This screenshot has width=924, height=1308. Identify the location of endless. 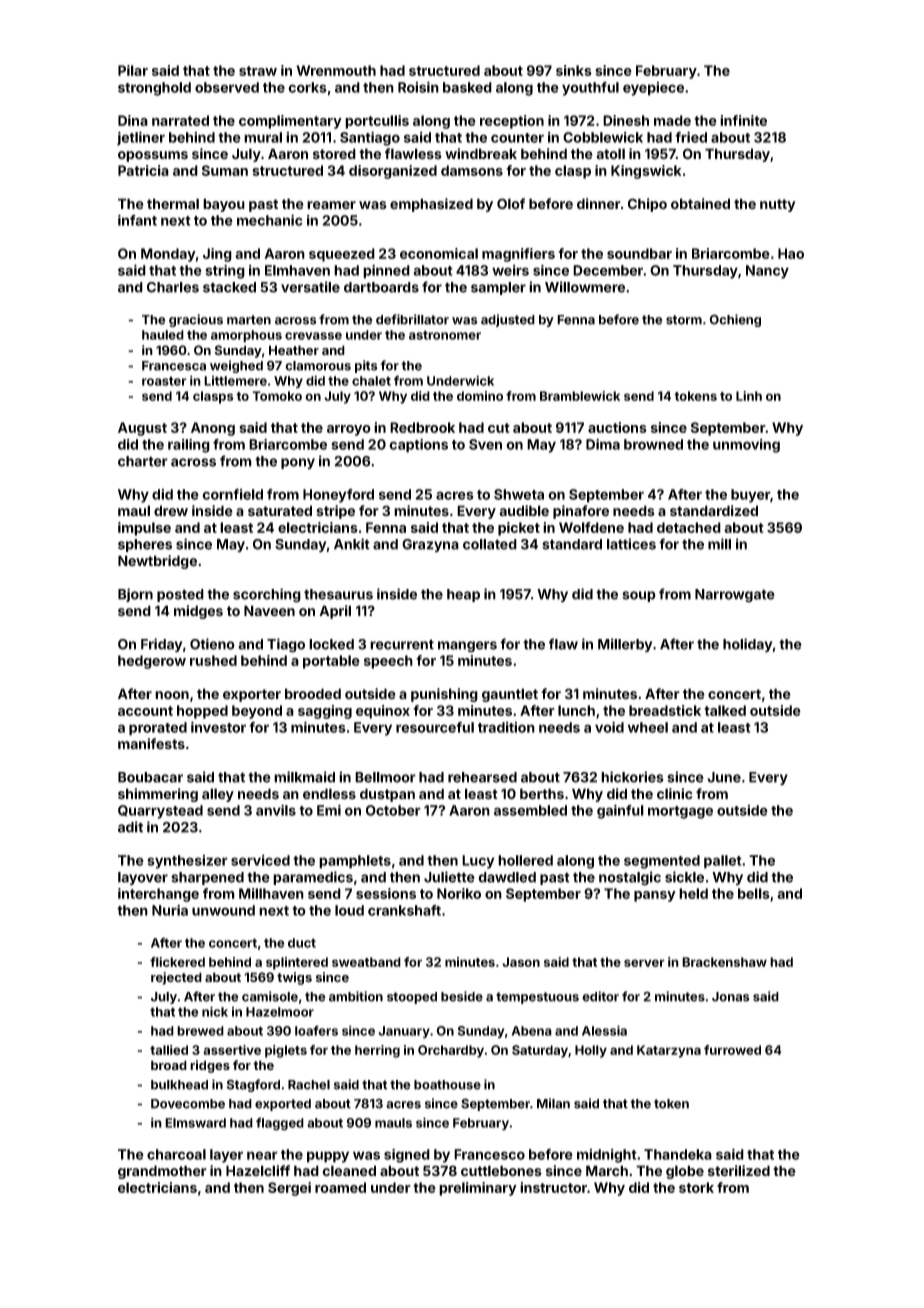
(329, 794).
